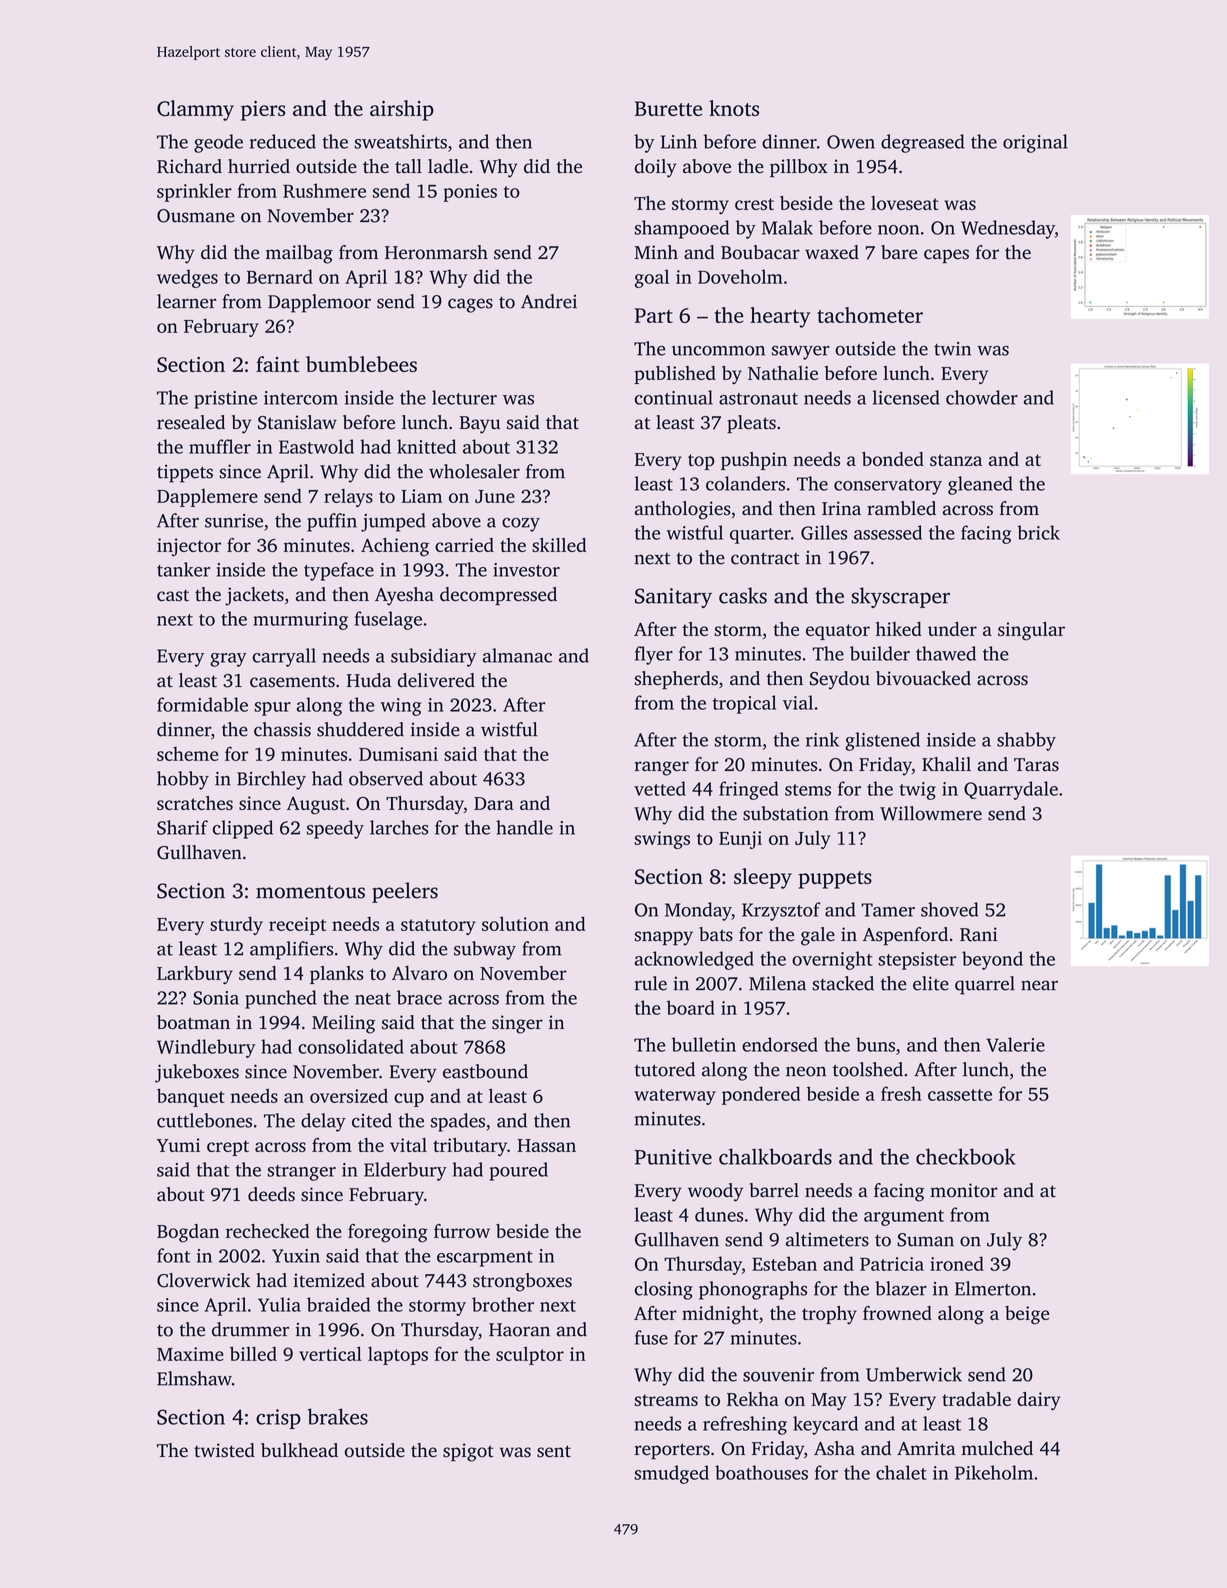  What do you see at coordinates (224, 1450) in the screenshot?
I see `twisted` at bounding box center [224, 1450].
